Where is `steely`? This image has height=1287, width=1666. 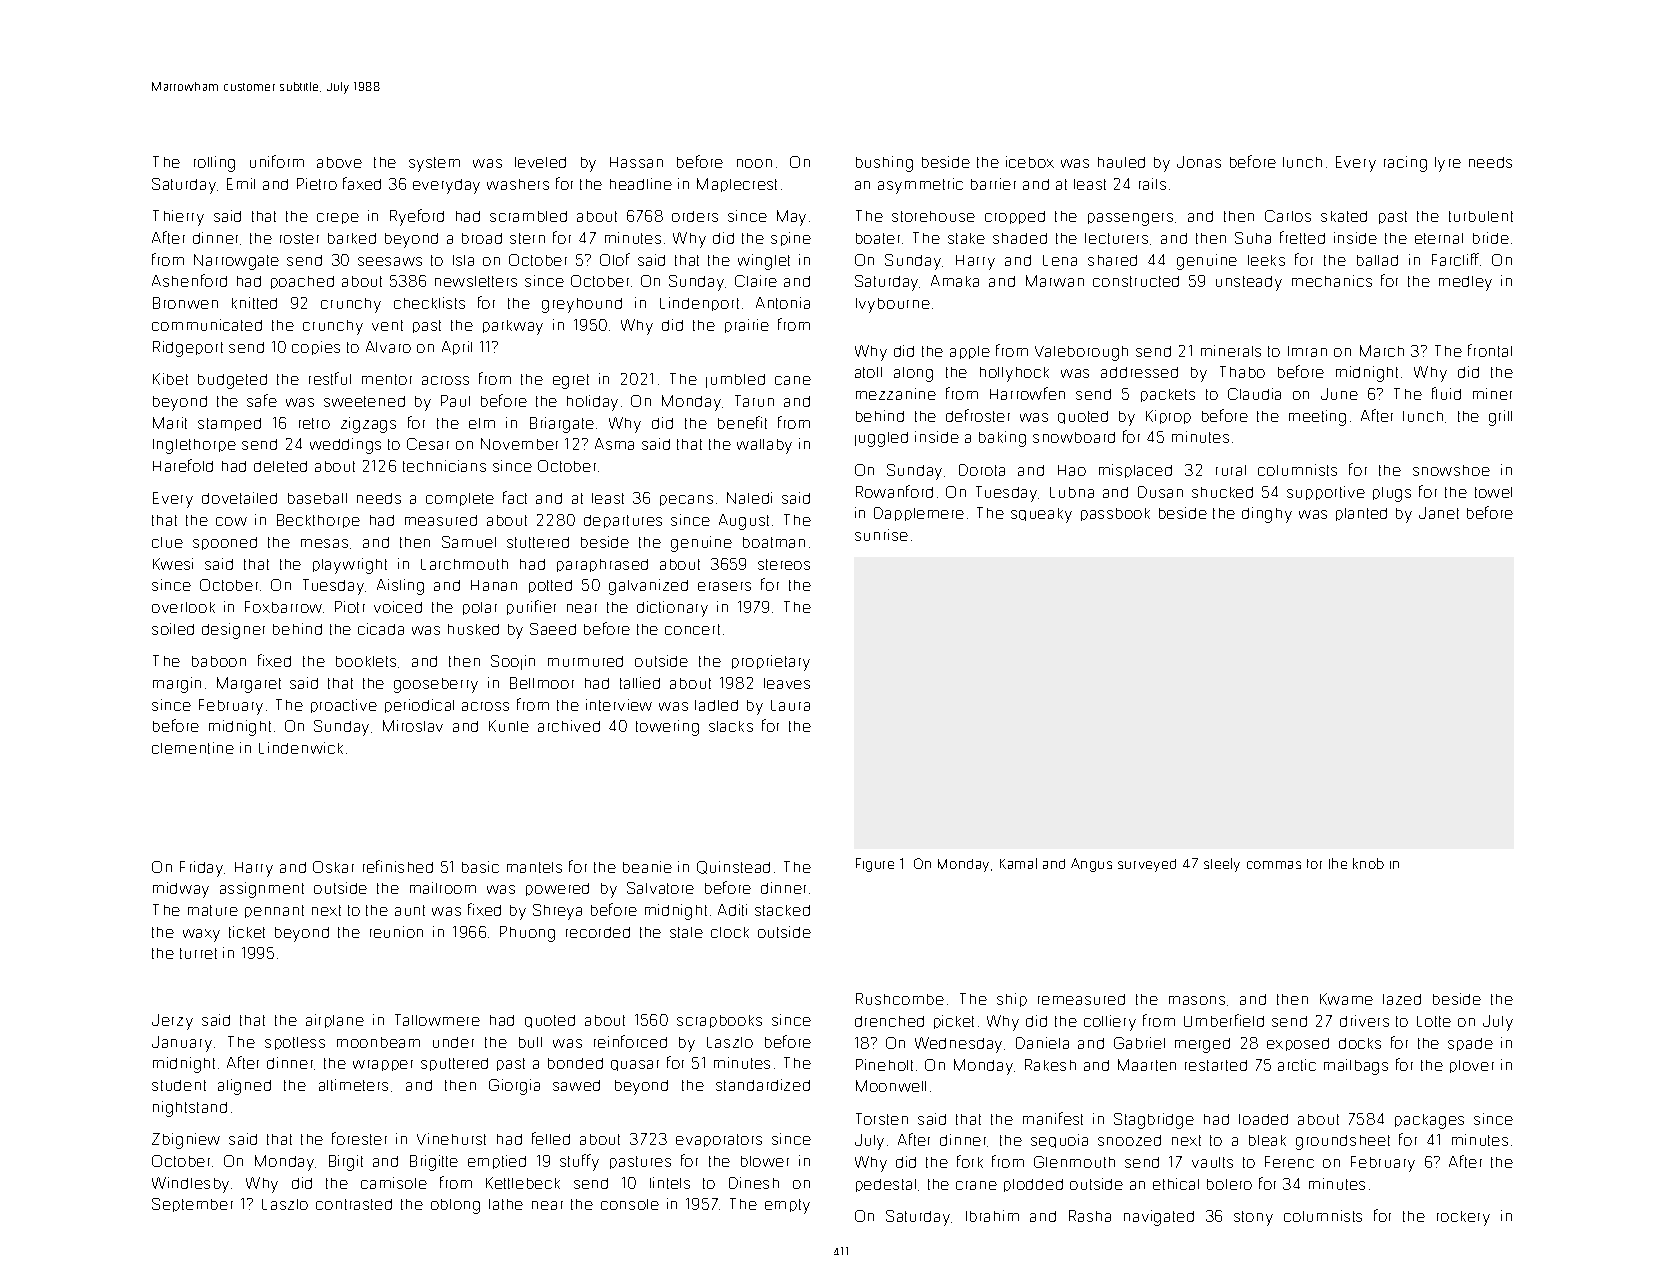 steely is located at coordinates (1222, 865).
